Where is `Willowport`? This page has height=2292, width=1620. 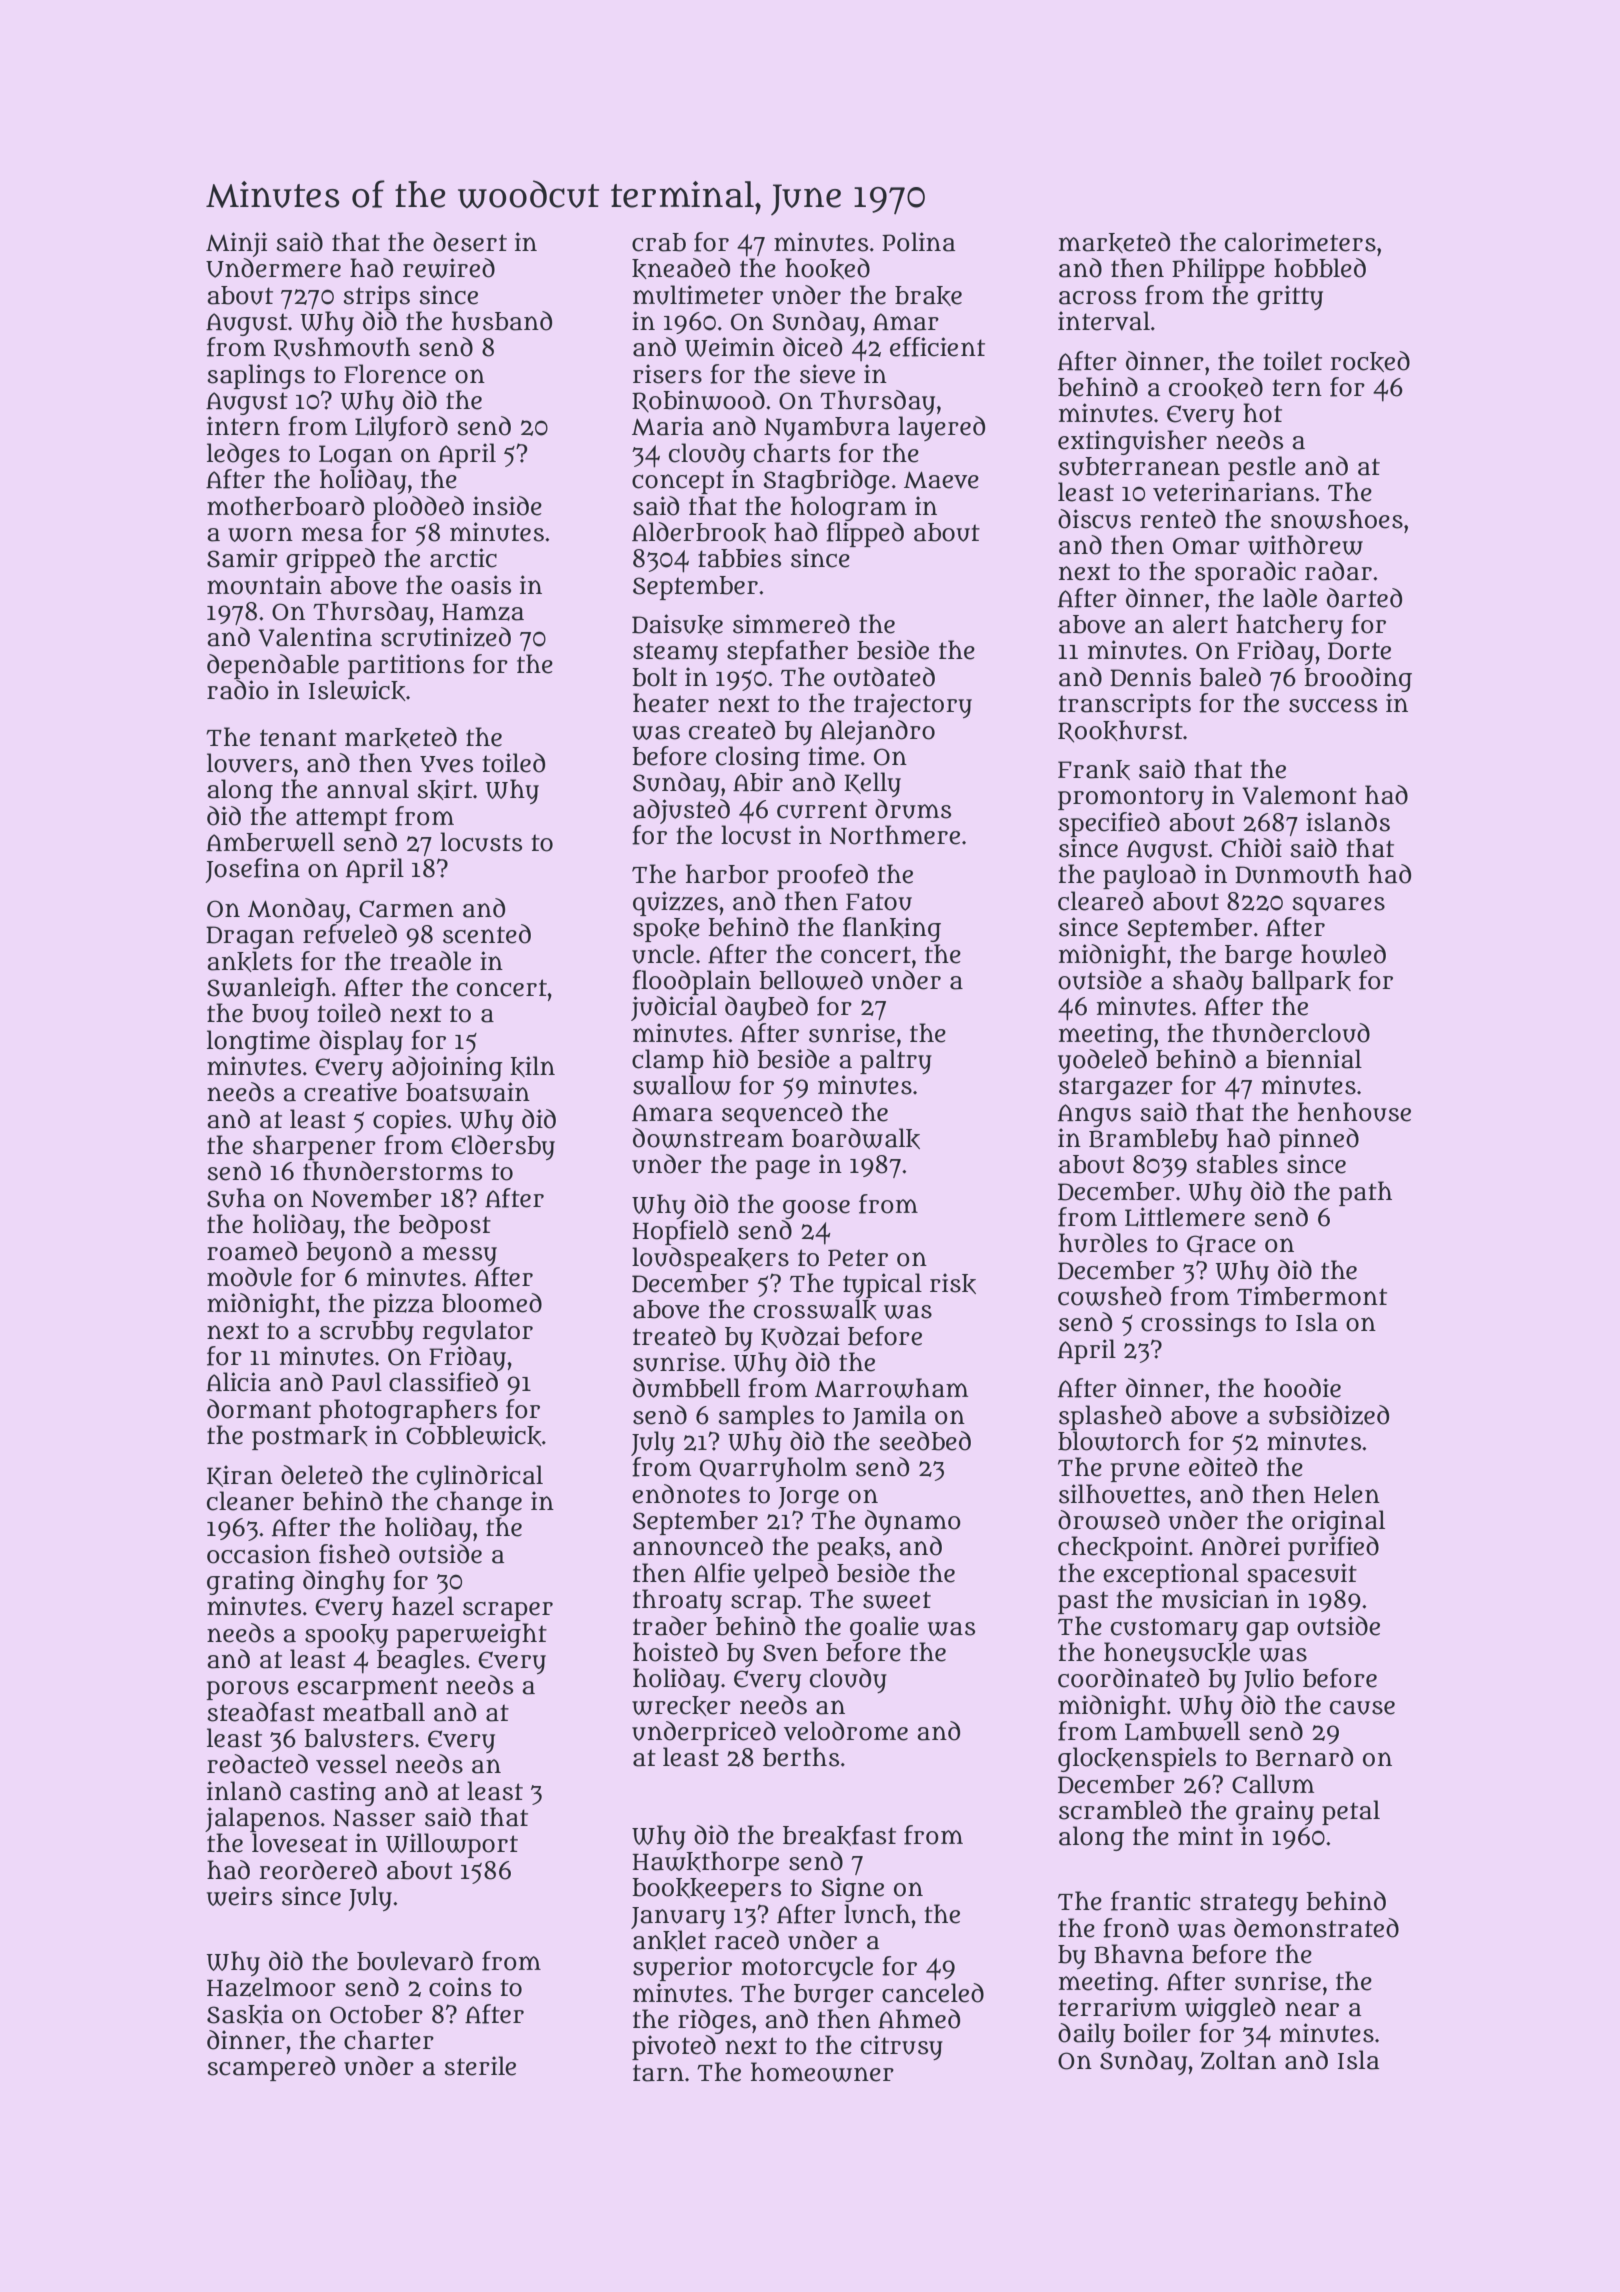
Willowport is located at coordinates (452, 1845).
